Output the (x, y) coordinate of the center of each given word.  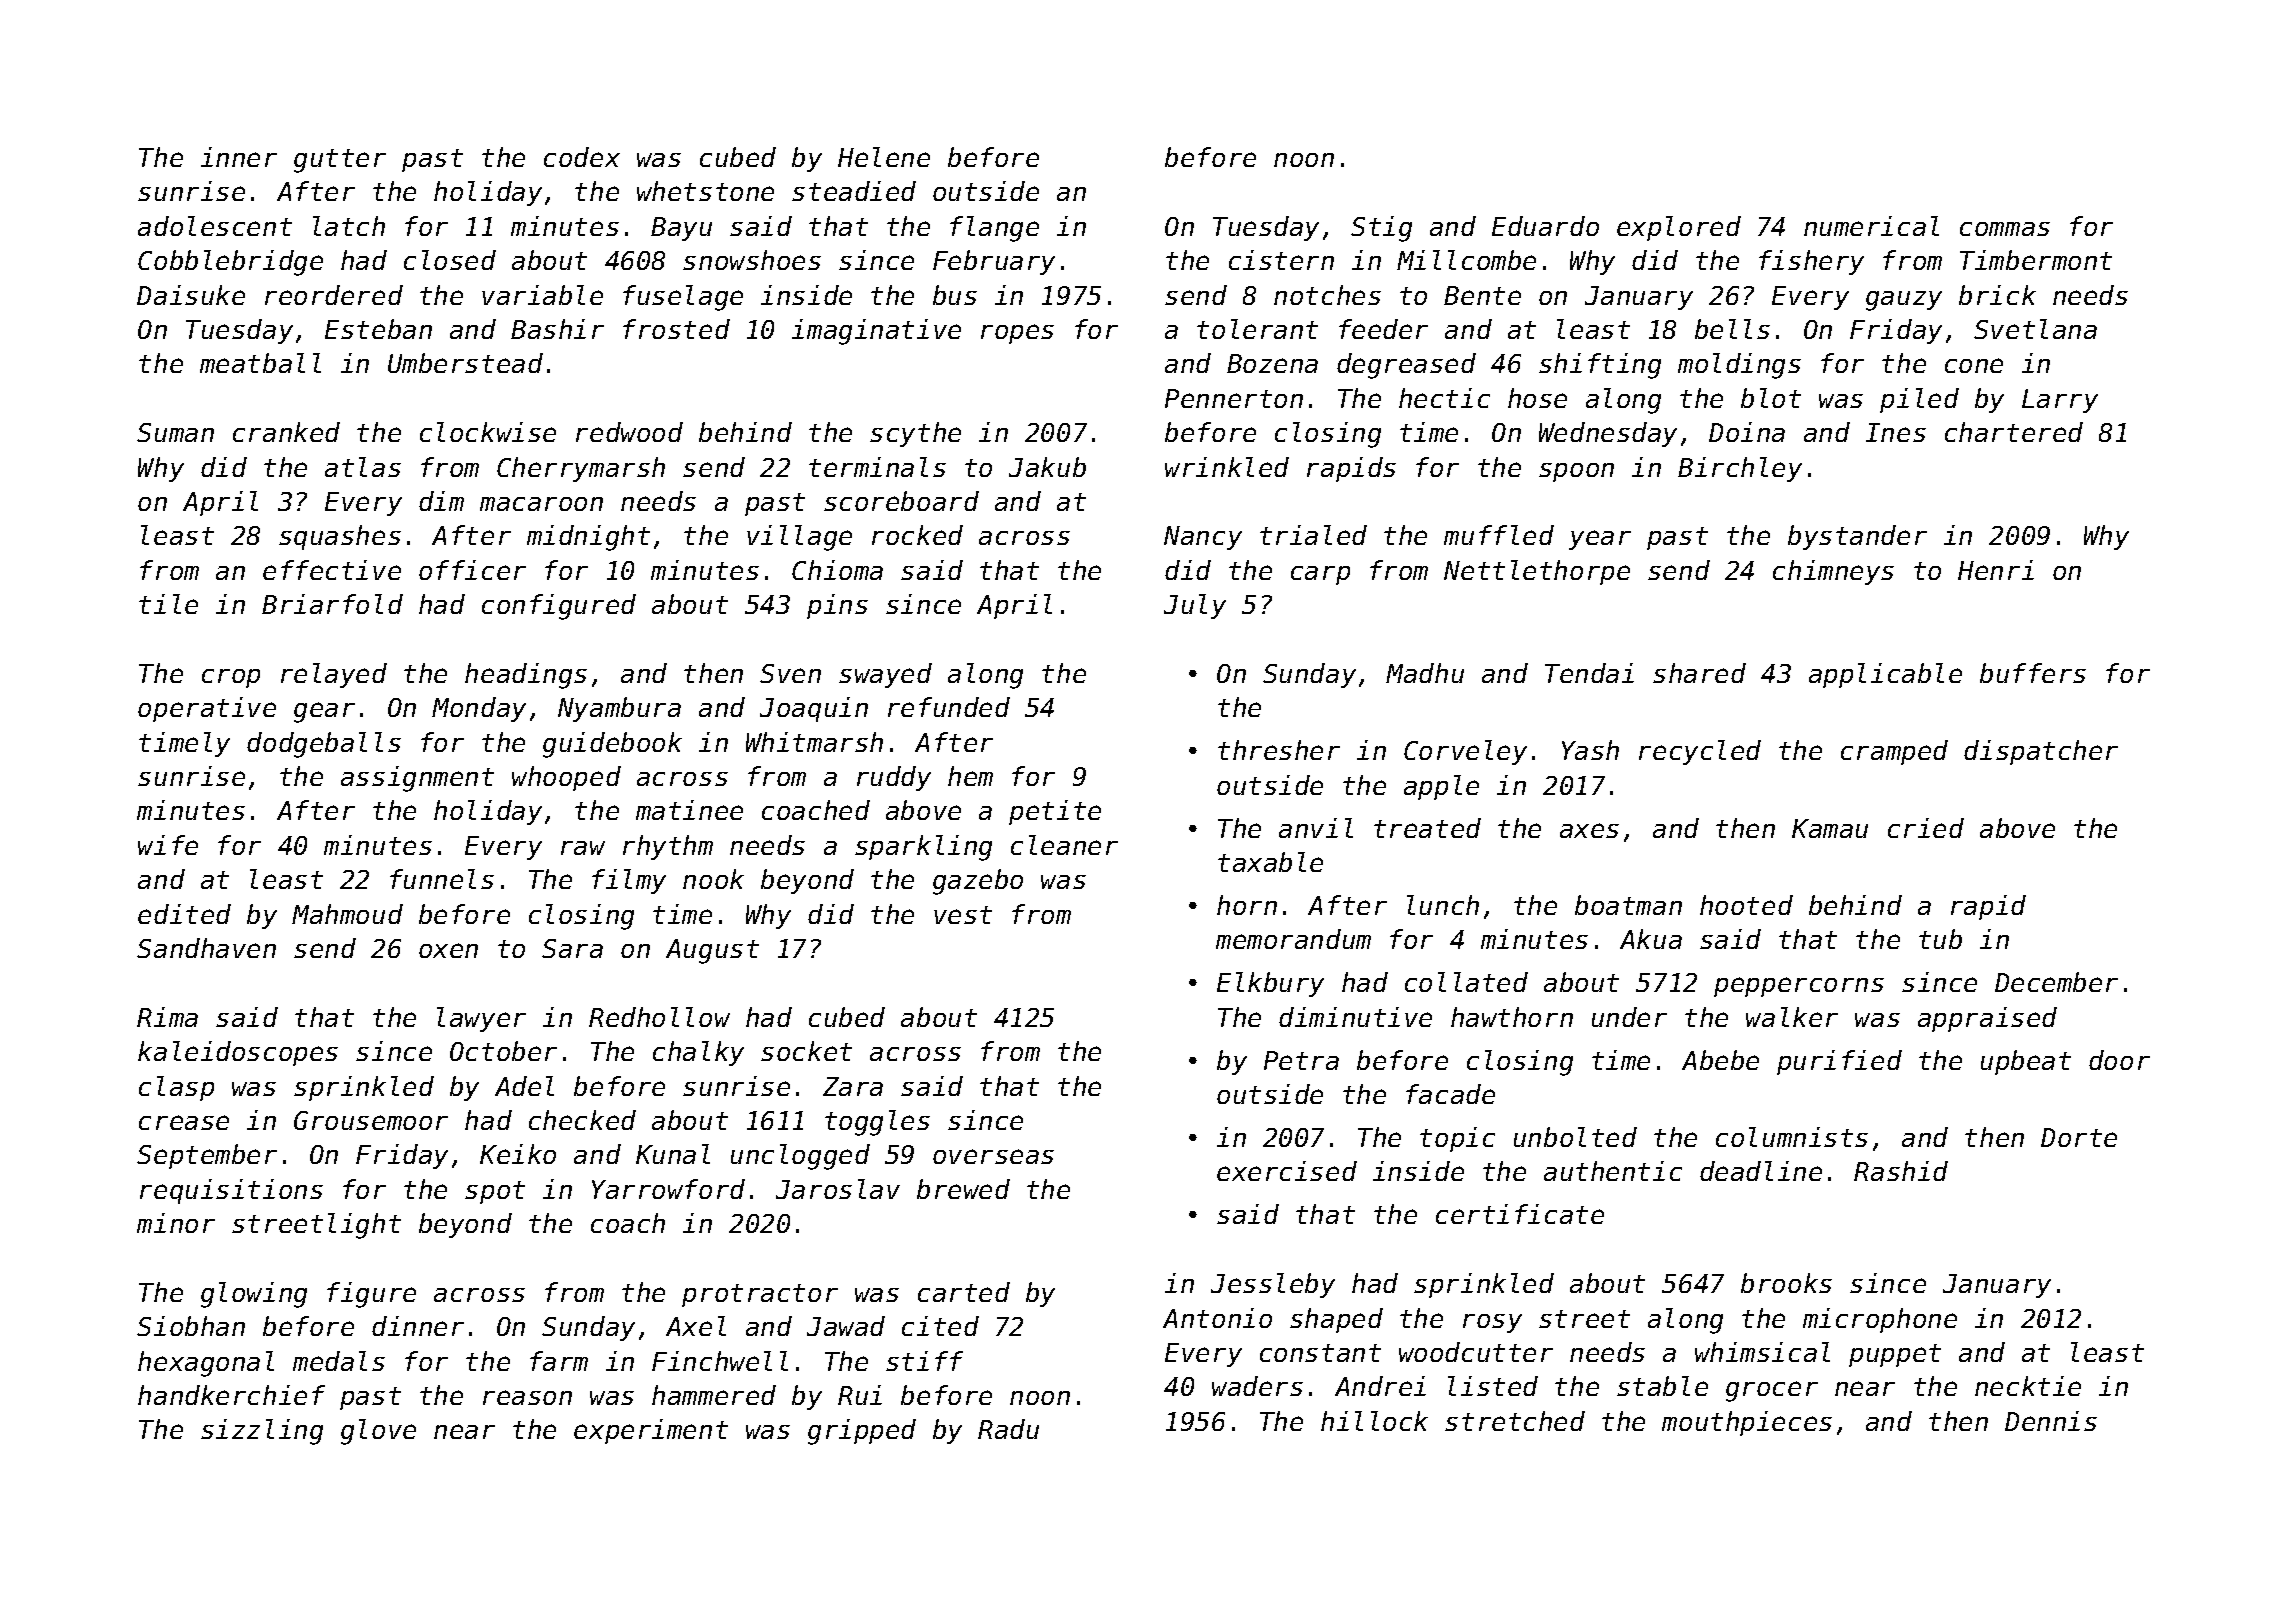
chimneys (1833, 572)
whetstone (705, 191)
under (1629, 1017)
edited (184, 914)
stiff (924, 1361)
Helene (884, 157)
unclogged (800, 1157)
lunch (1443, 905)
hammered (714, 1395)
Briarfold (332, 604)
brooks (1786, 1283)
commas (2005, 229)
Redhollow (659, 1017)
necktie (2028, 1386)
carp (1320, 575)
